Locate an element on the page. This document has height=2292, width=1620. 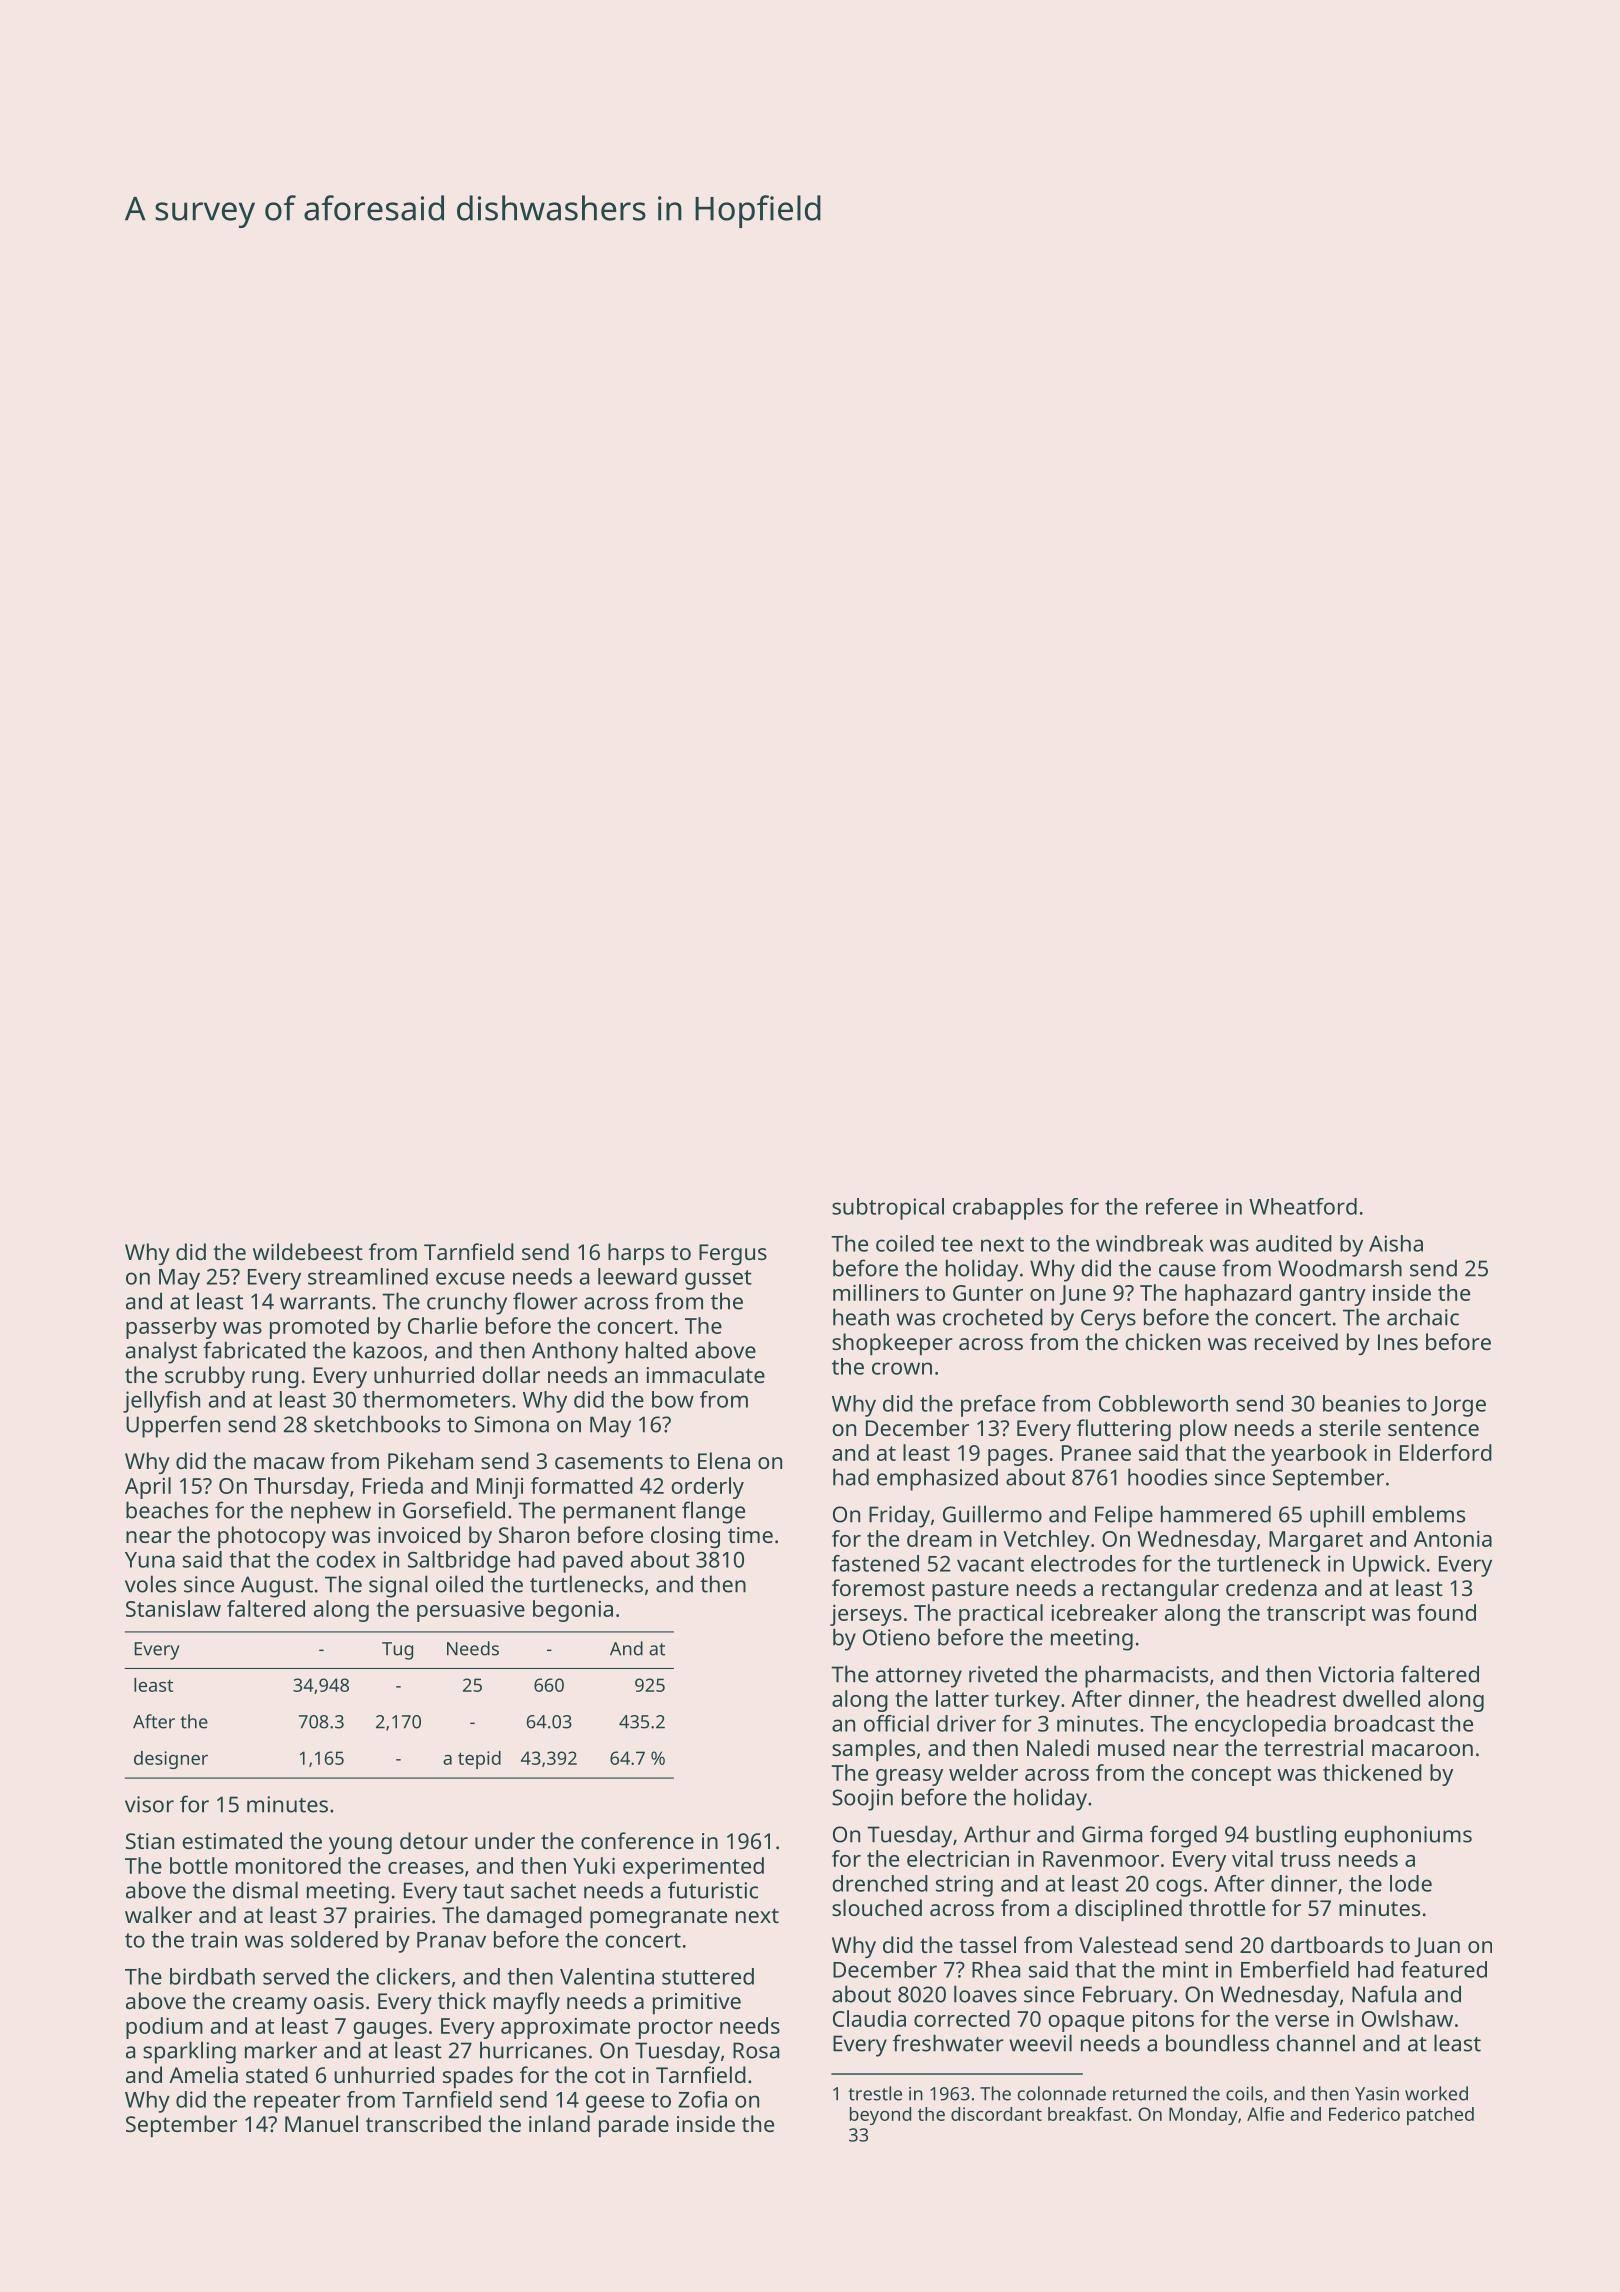
macaw is located at coordinates (289, 1463).
